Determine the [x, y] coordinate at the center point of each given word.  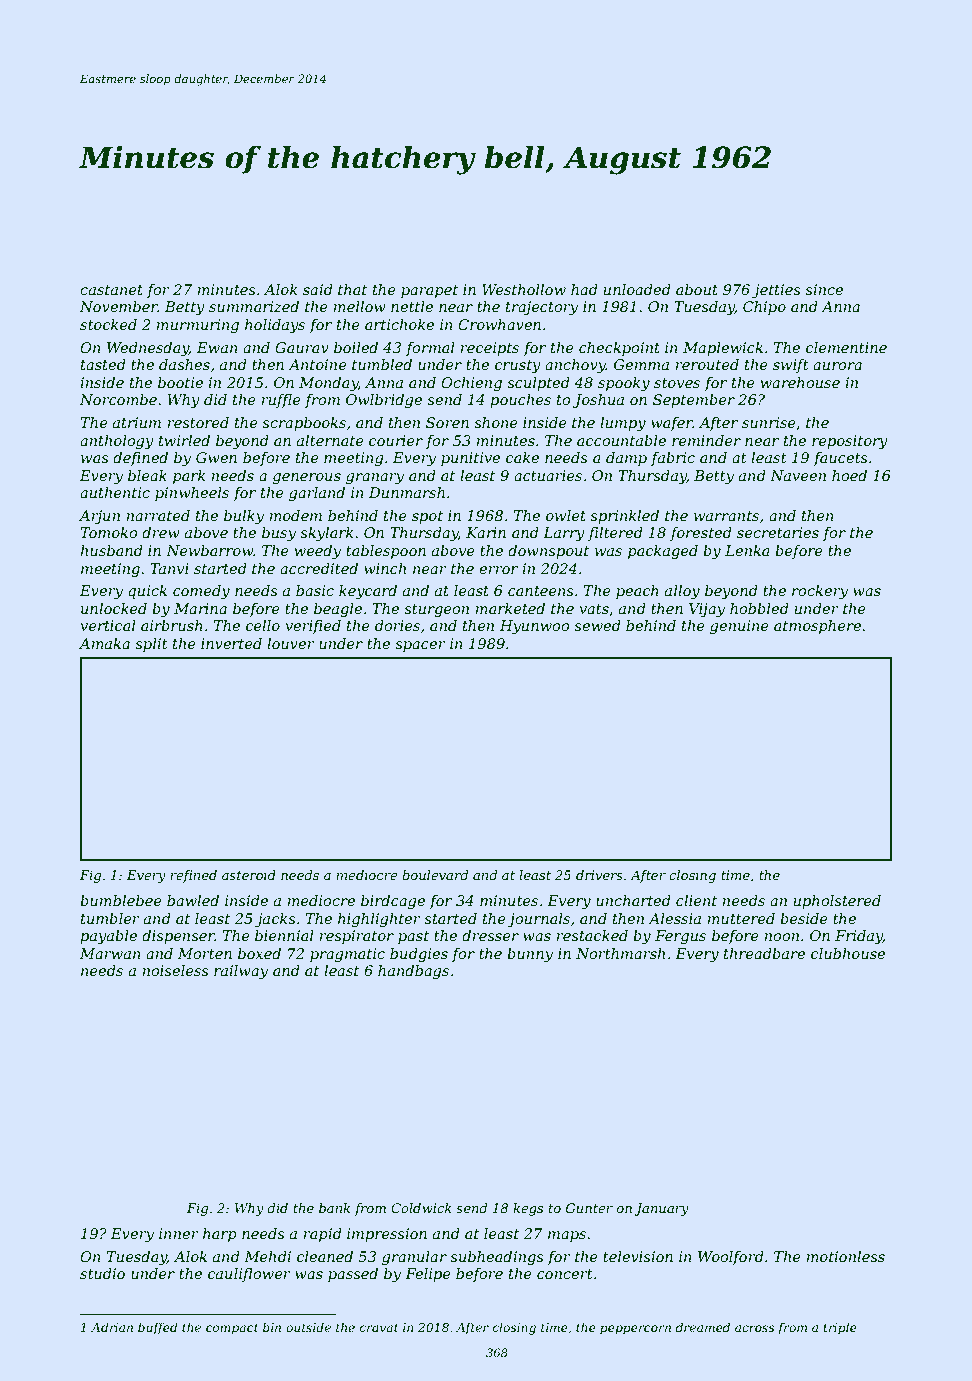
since [824, 289]
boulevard [435, 875]
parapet [429, 291]
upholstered [837, 902]
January [661, 1209]
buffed [158, 1328]
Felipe [428, 1275]
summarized [254, 307]
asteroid [249, 875]
